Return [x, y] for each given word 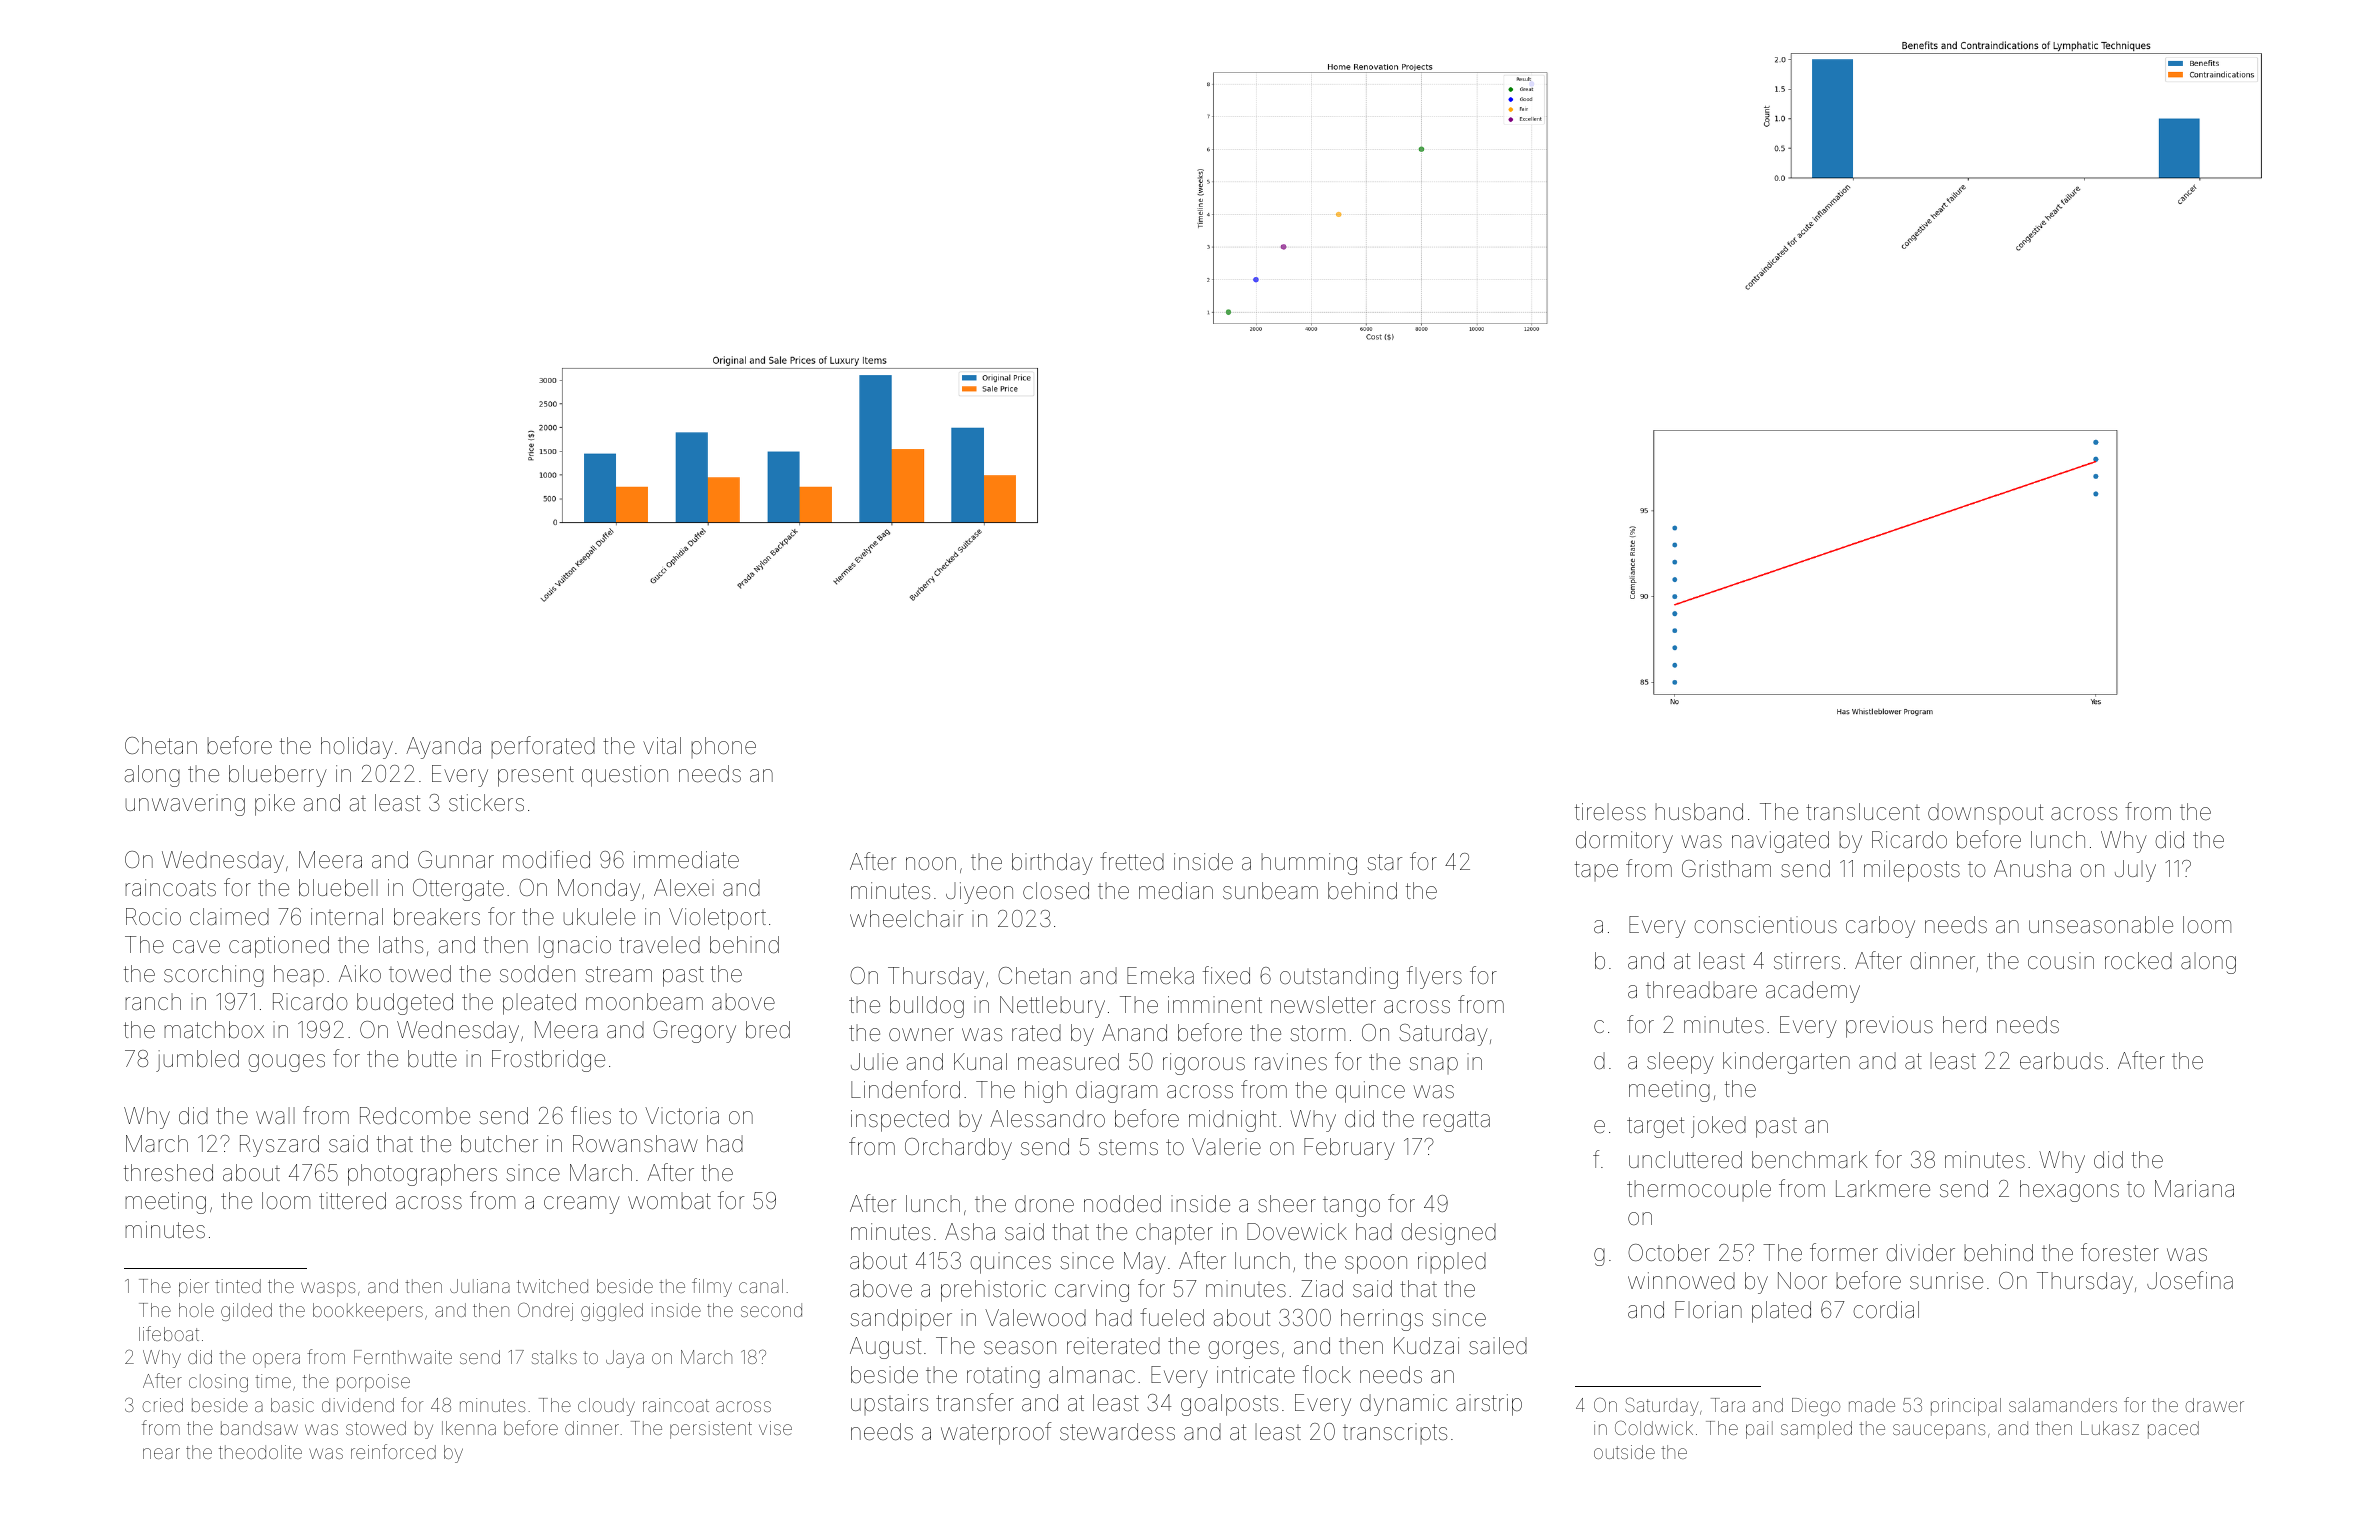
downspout [1985, 813]
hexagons [2069, 1191]
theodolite [260, 1452]
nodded [1122, 1204]
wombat [669, 1201]
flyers [1434, 977]
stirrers [1807, 961]
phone [723, 747]
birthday [1052, 864]
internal [347, 917]
